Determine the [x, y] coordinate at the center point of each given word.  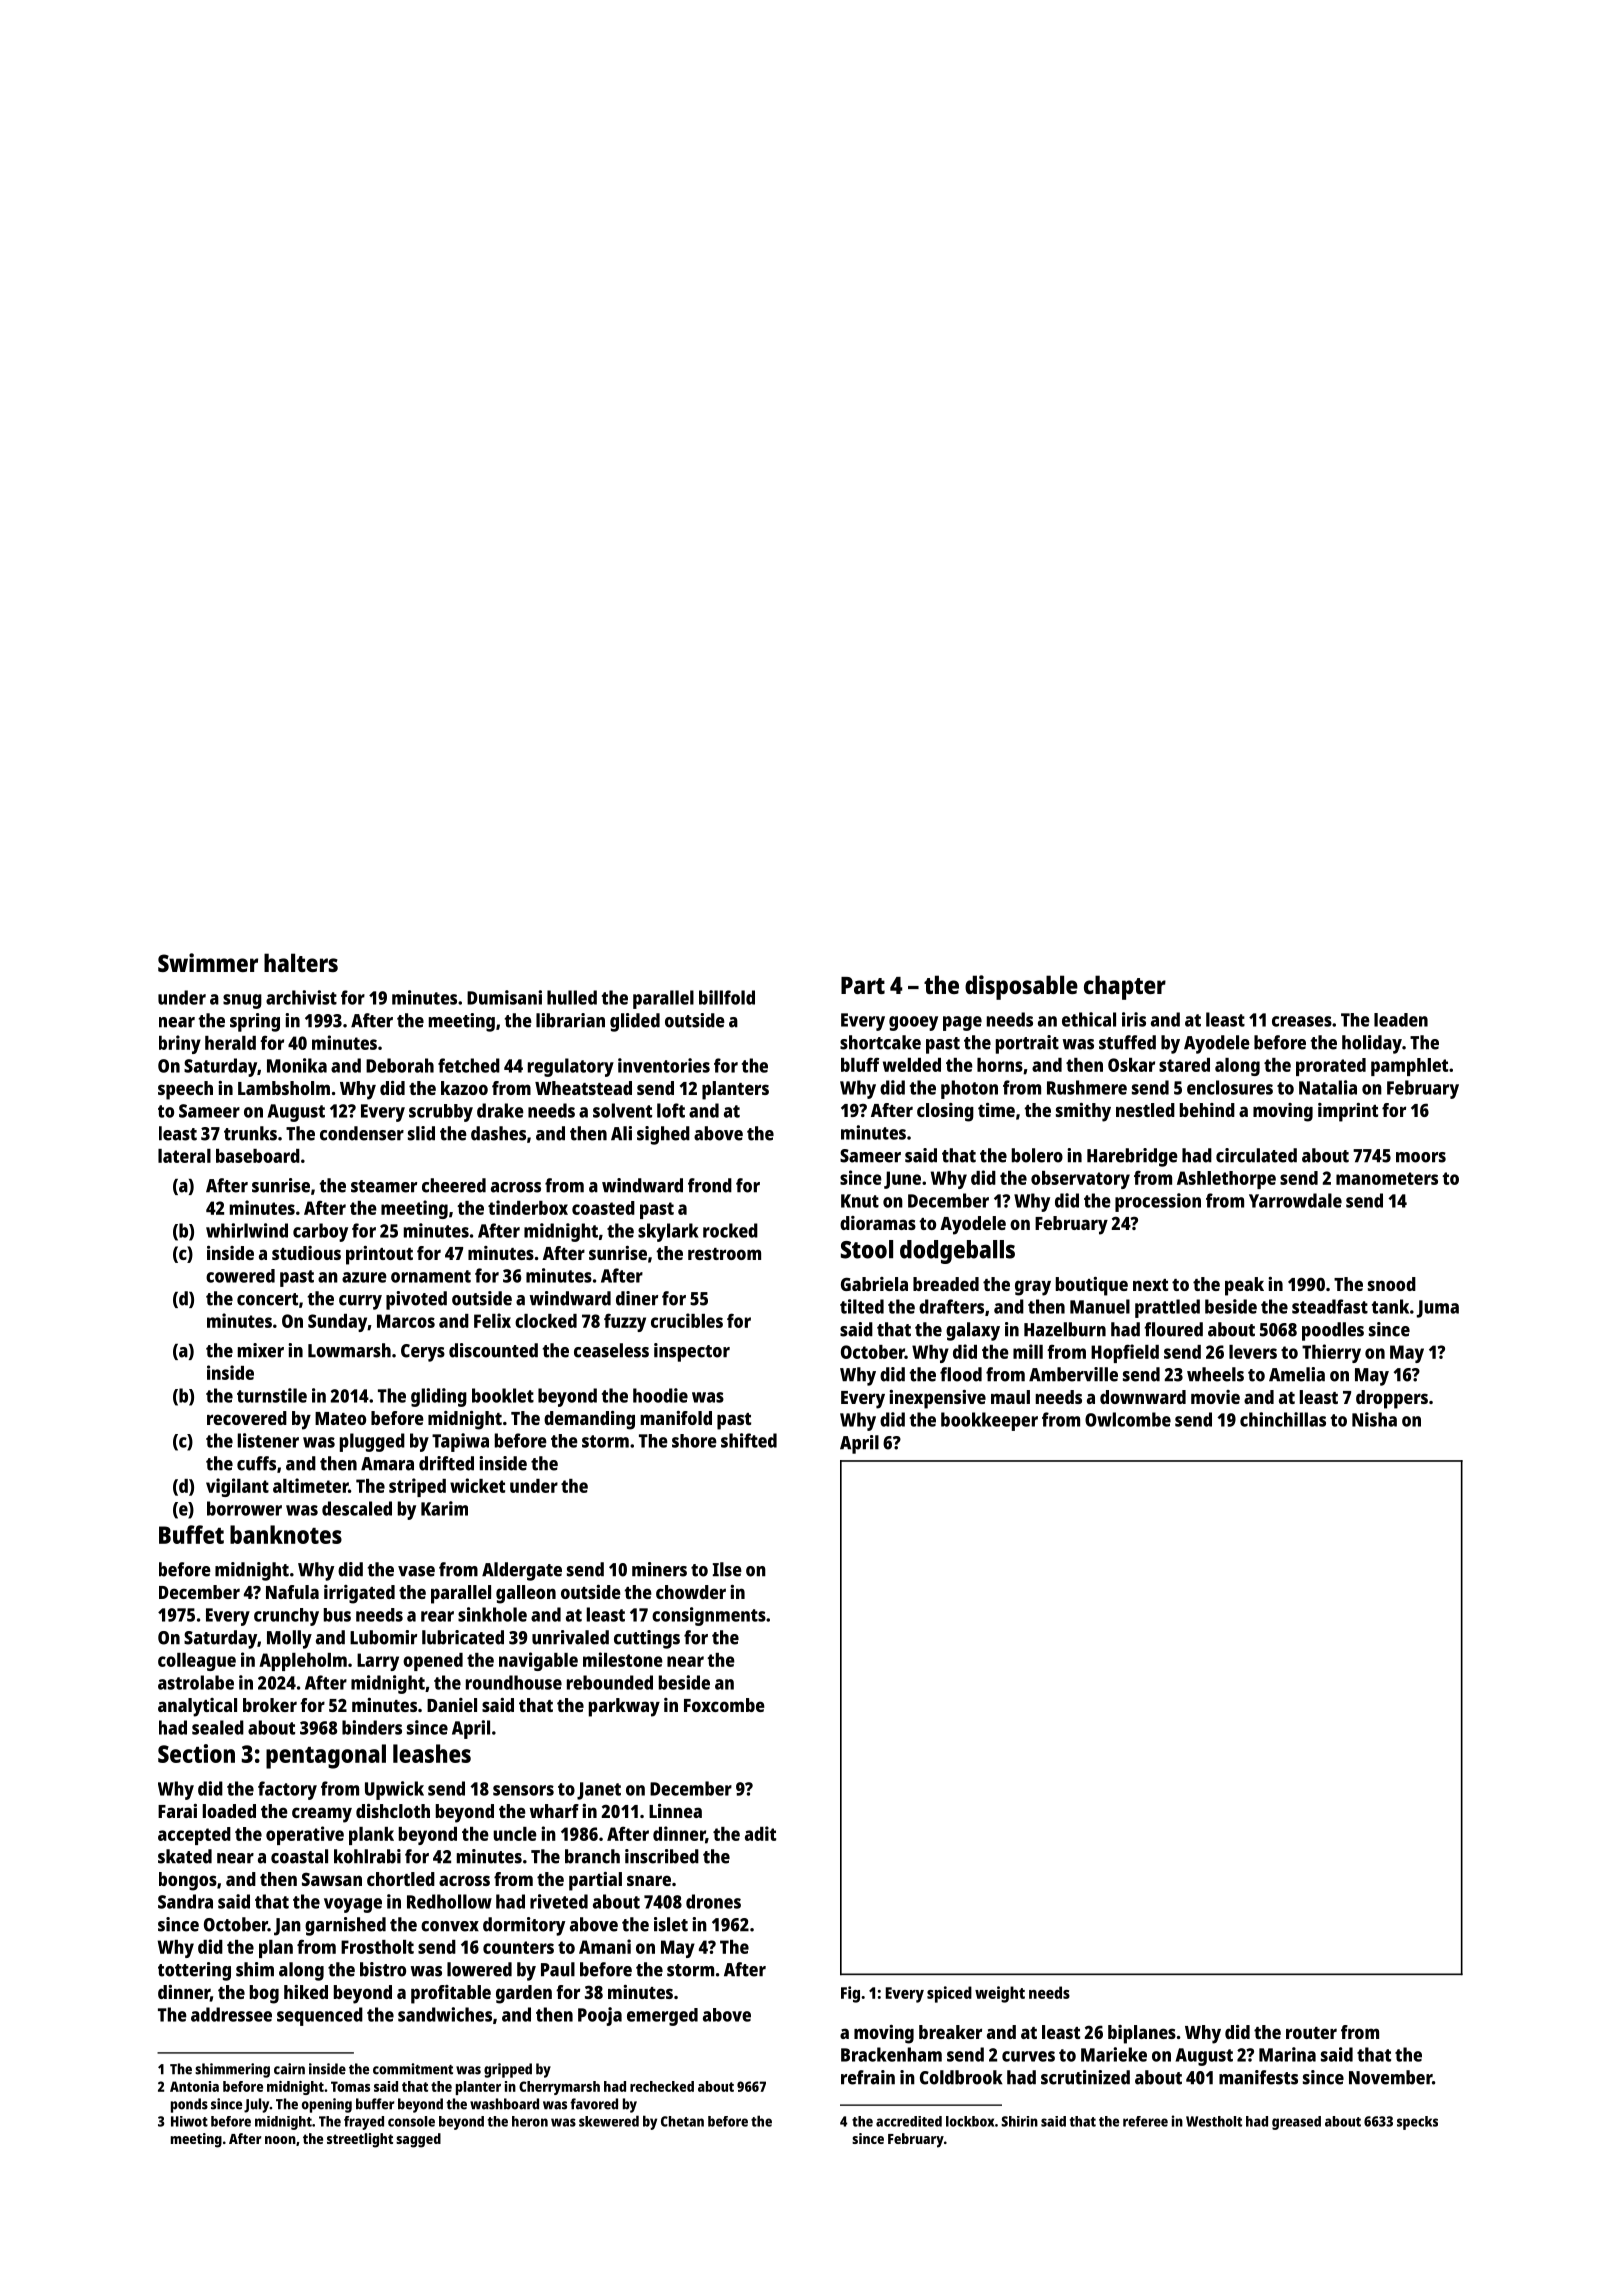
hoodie [660, 1395]
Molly [289, 1639]
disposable [1021, 987]
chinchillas [1283, 1419]
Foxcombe [724, 1705]
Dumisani [504, 997]
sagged [418, 2140]
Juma [1438, 1309]
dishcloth [393, 1811]
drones [713, 1901]
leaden [1401, 1020]
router [1311, 2033]
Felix [492, 1320]
